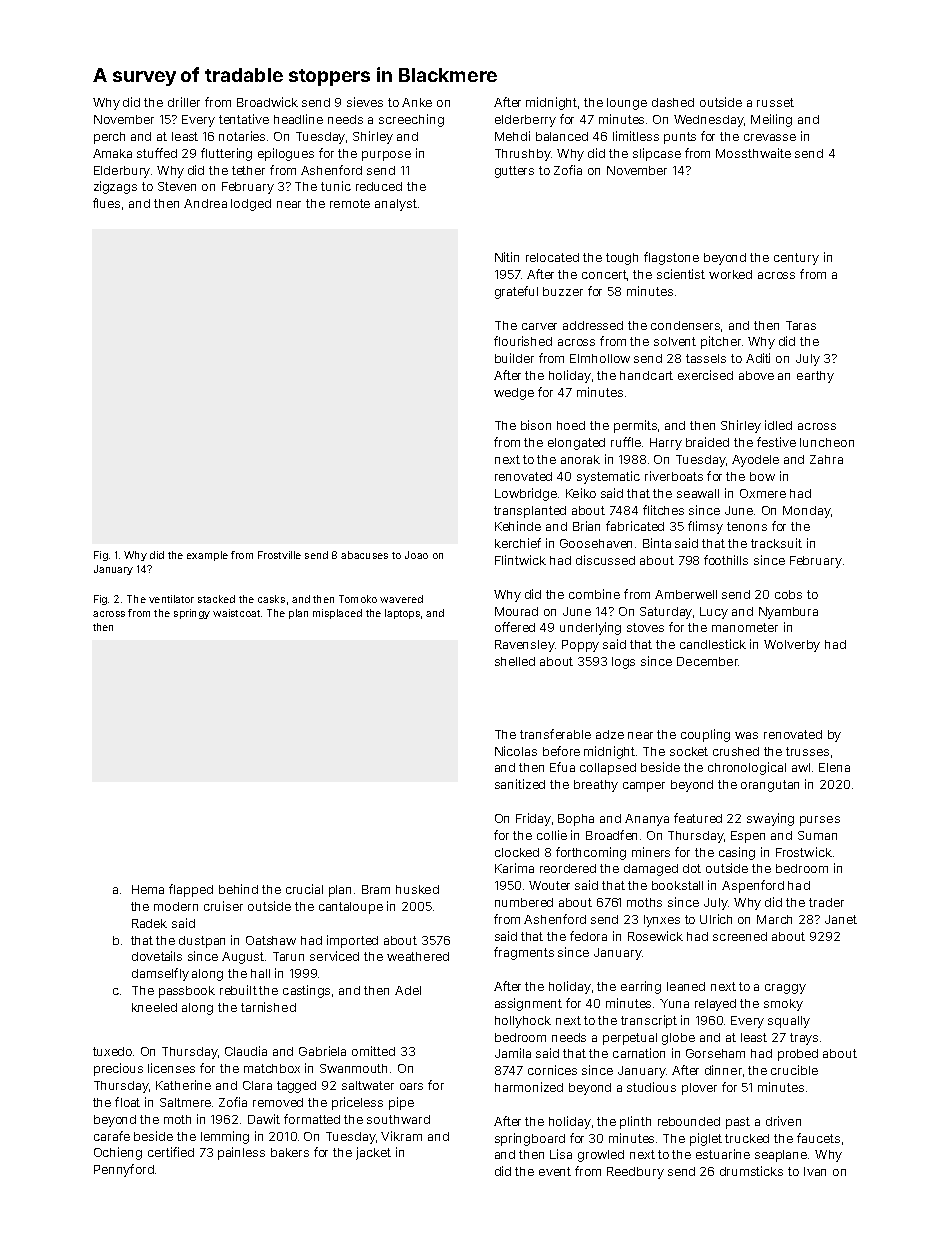 This screenshot has height=1233, width=952. Describe the element at coordinates (528, 1004) in the screenshot. I see `assignment` at that location.
